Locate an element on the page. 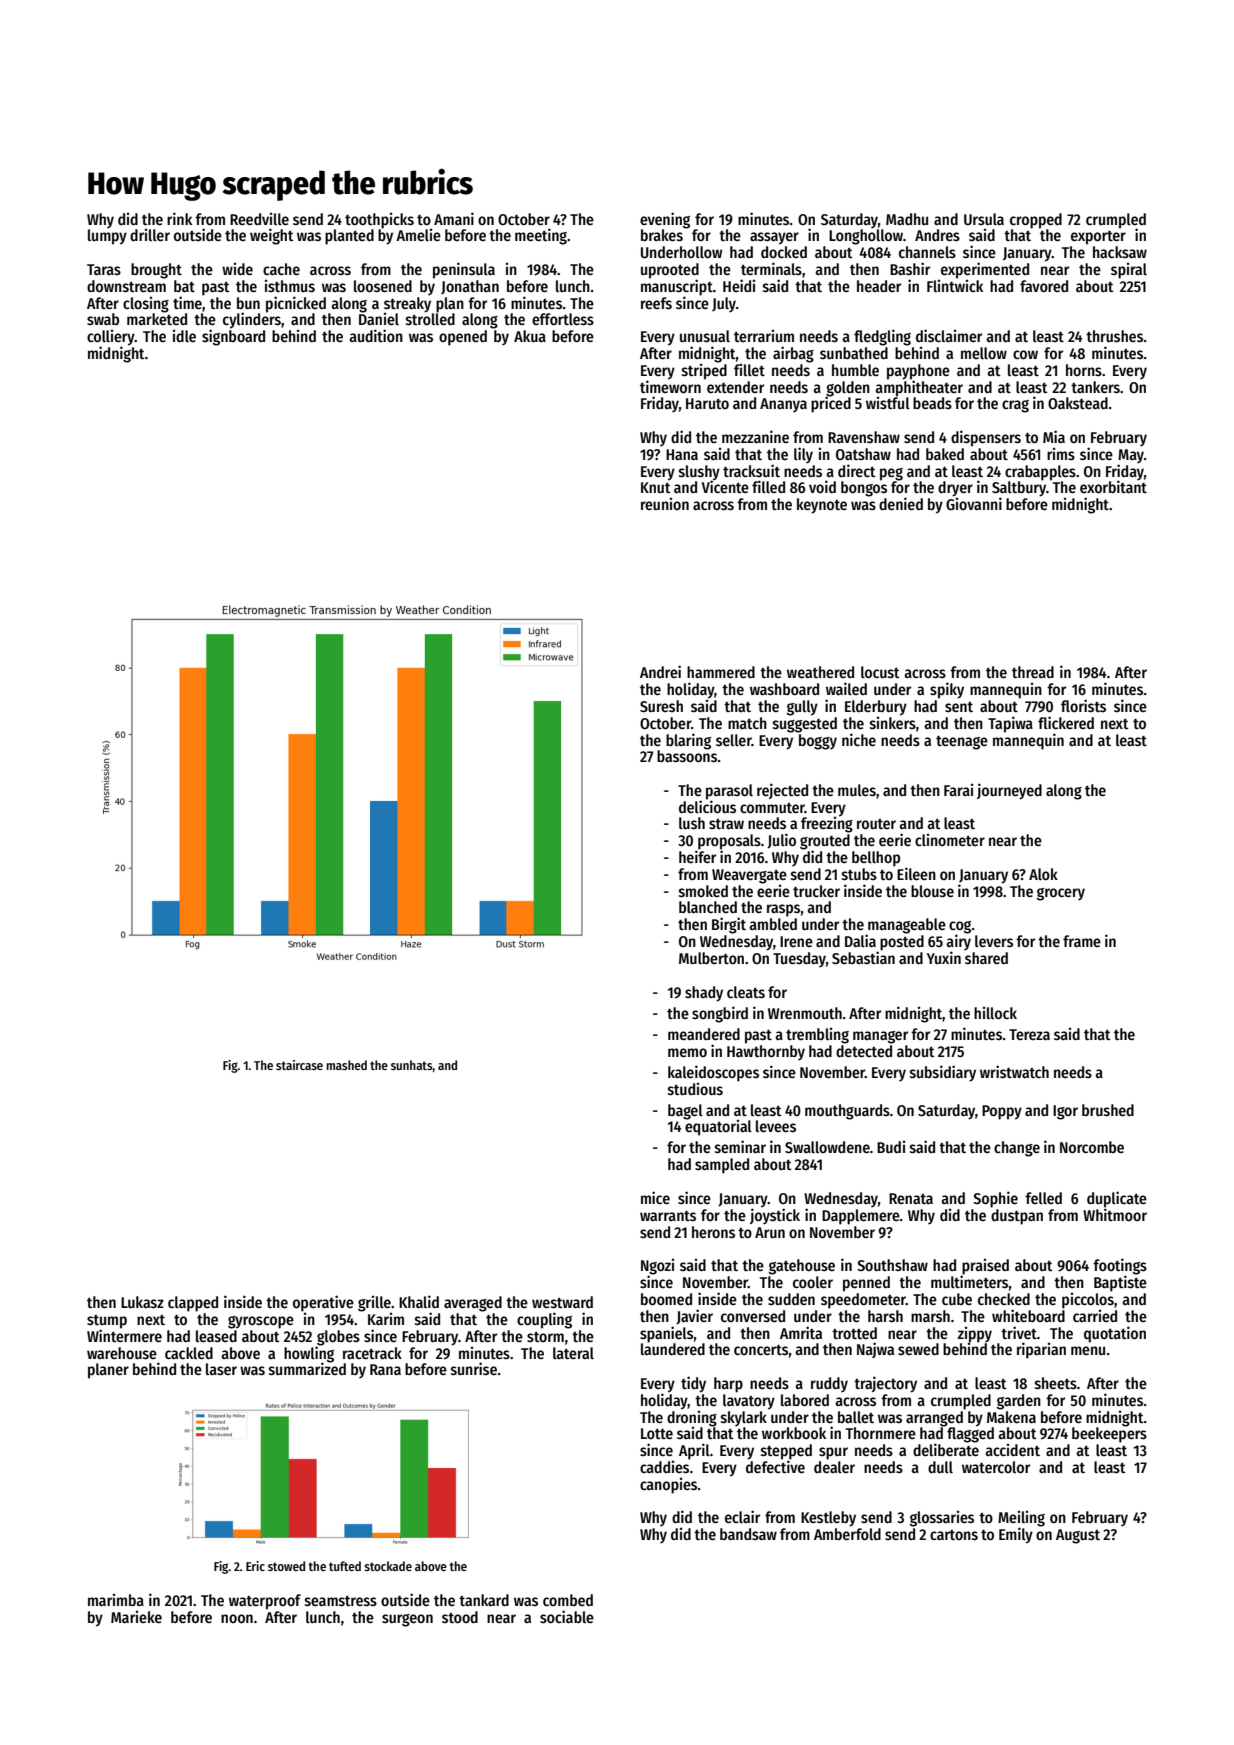  Andrei is located at coordinates (660, 671).
